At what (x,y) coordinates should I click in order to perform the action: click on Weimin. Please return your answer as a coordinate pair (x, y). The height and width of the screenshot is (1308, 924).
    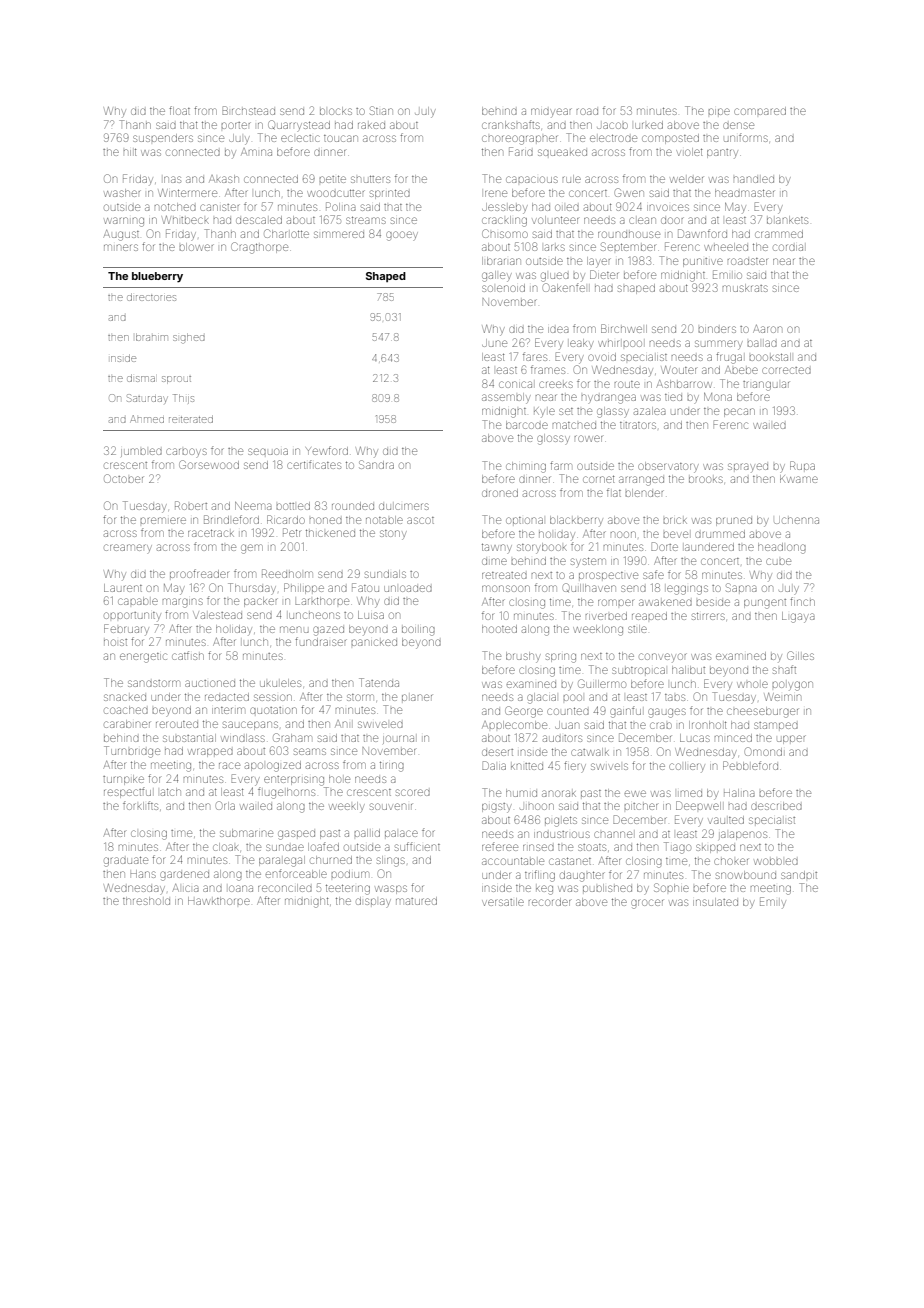
    Looking at the image, I should click on (782, 697).
